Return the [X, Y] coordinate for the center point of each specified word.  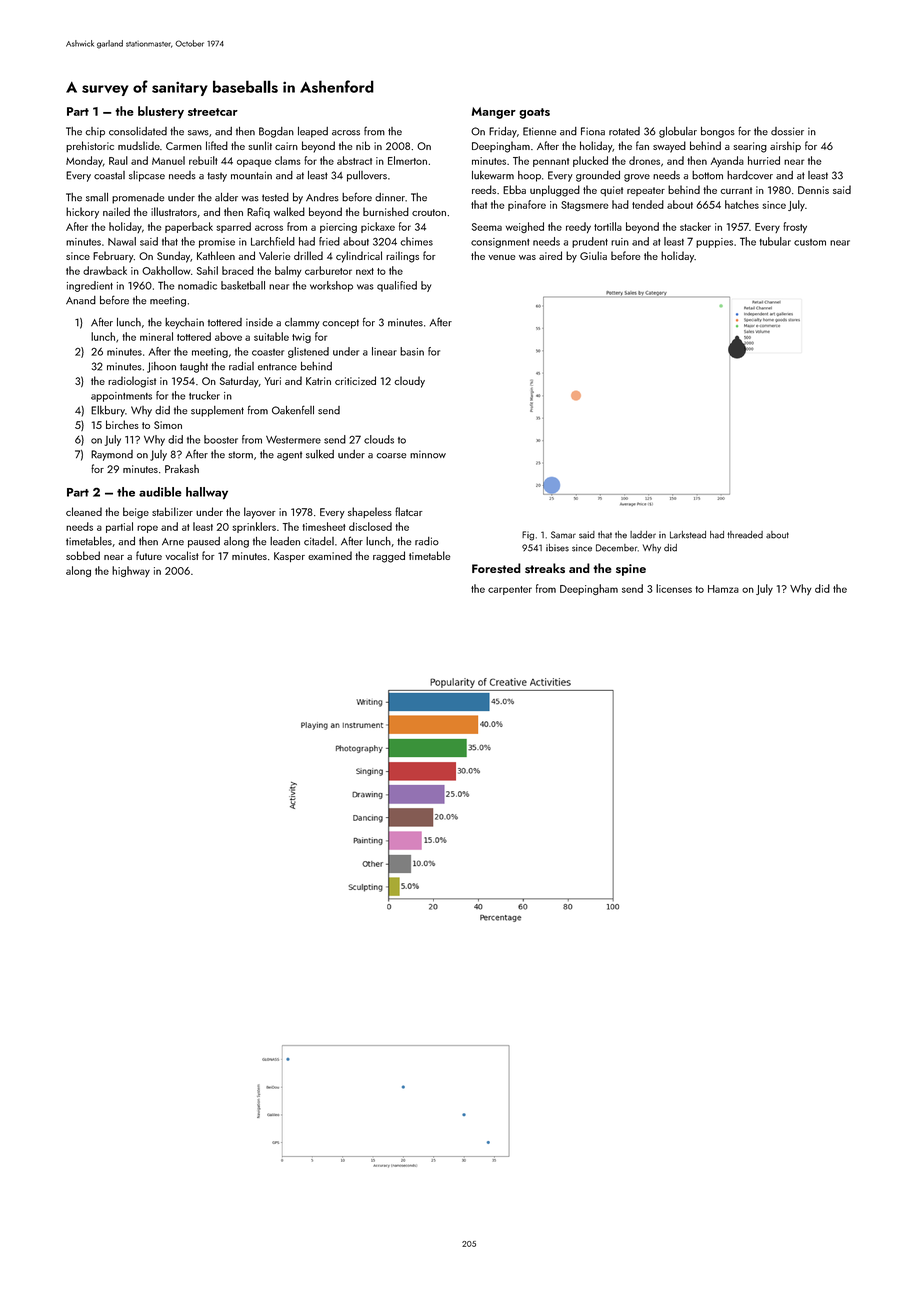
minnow [428, 454]
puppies [714, 243]
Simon [168, 425]
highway [131, 571]
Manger [494, 113]
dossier [787, 131]
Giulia [593, 255]
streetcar [213, 112]
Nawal [122, 241]
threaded [745, 535]
